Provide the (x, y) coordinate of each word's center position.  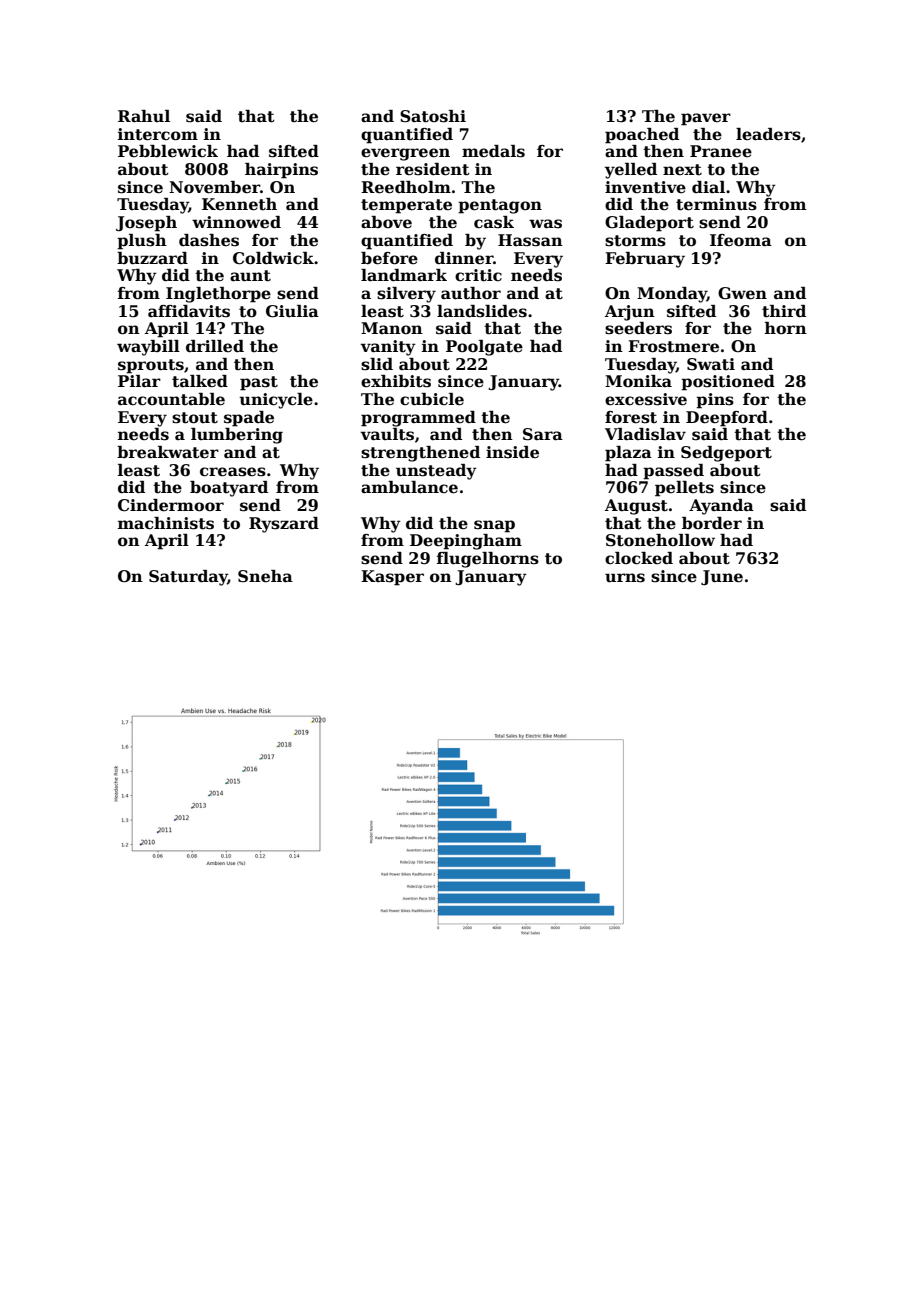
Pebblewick (168, 151)
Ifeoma (741, 240)
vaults (387, 434)
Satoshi (433, 116)
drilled (215, 346)
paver (706, 119)
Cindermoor (171, 505)
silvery (406, 295)
